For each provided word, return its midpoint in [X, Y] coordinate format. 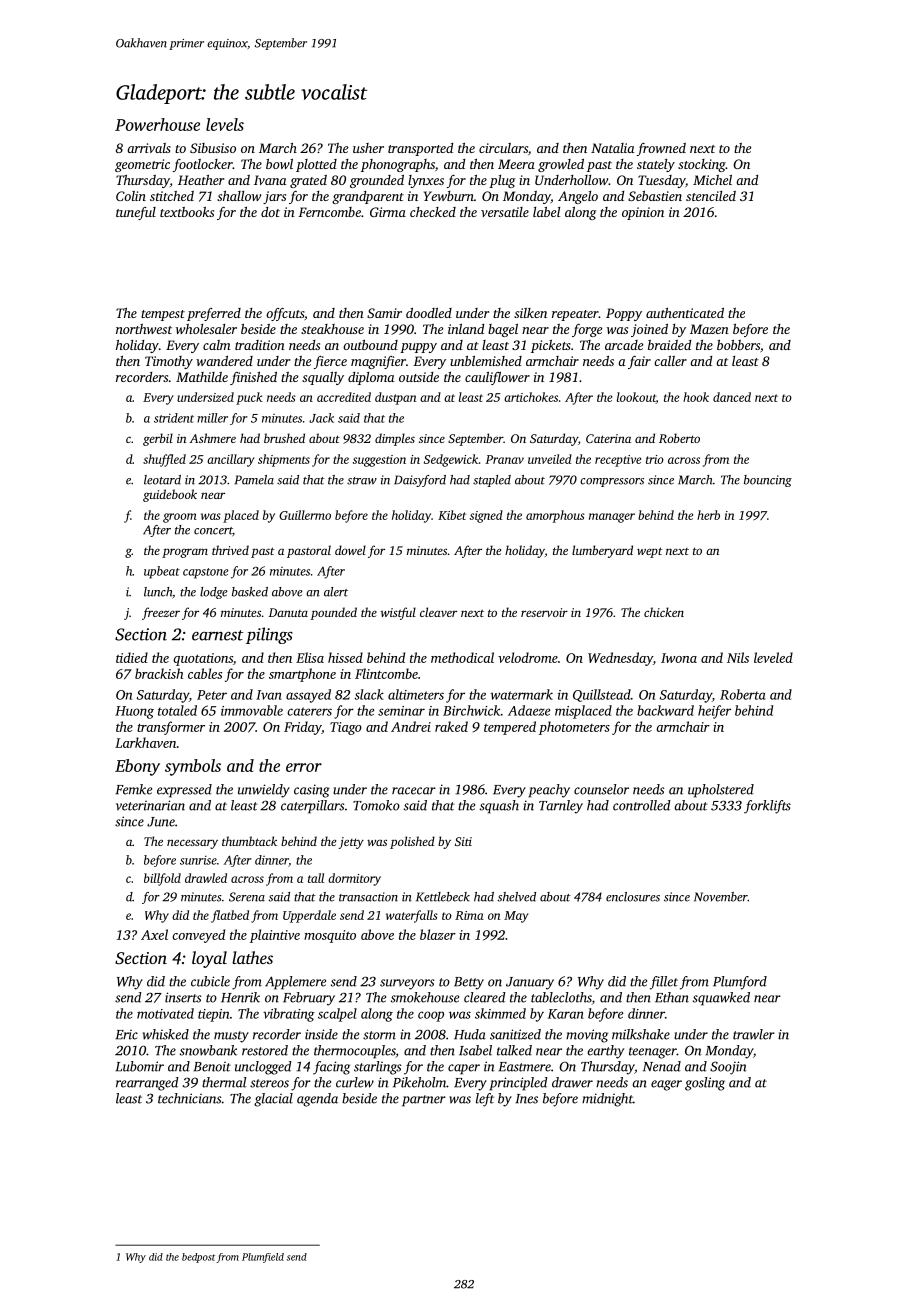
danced [732, 397]
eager [666, 1085]
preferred [214, 314]
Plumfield [263, 1258]
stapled [492, 481]
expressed [184, 791]
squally [323, 378]
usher [368, 148]
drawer [572, 1082]
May [516, 917]
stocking [702, 165]
